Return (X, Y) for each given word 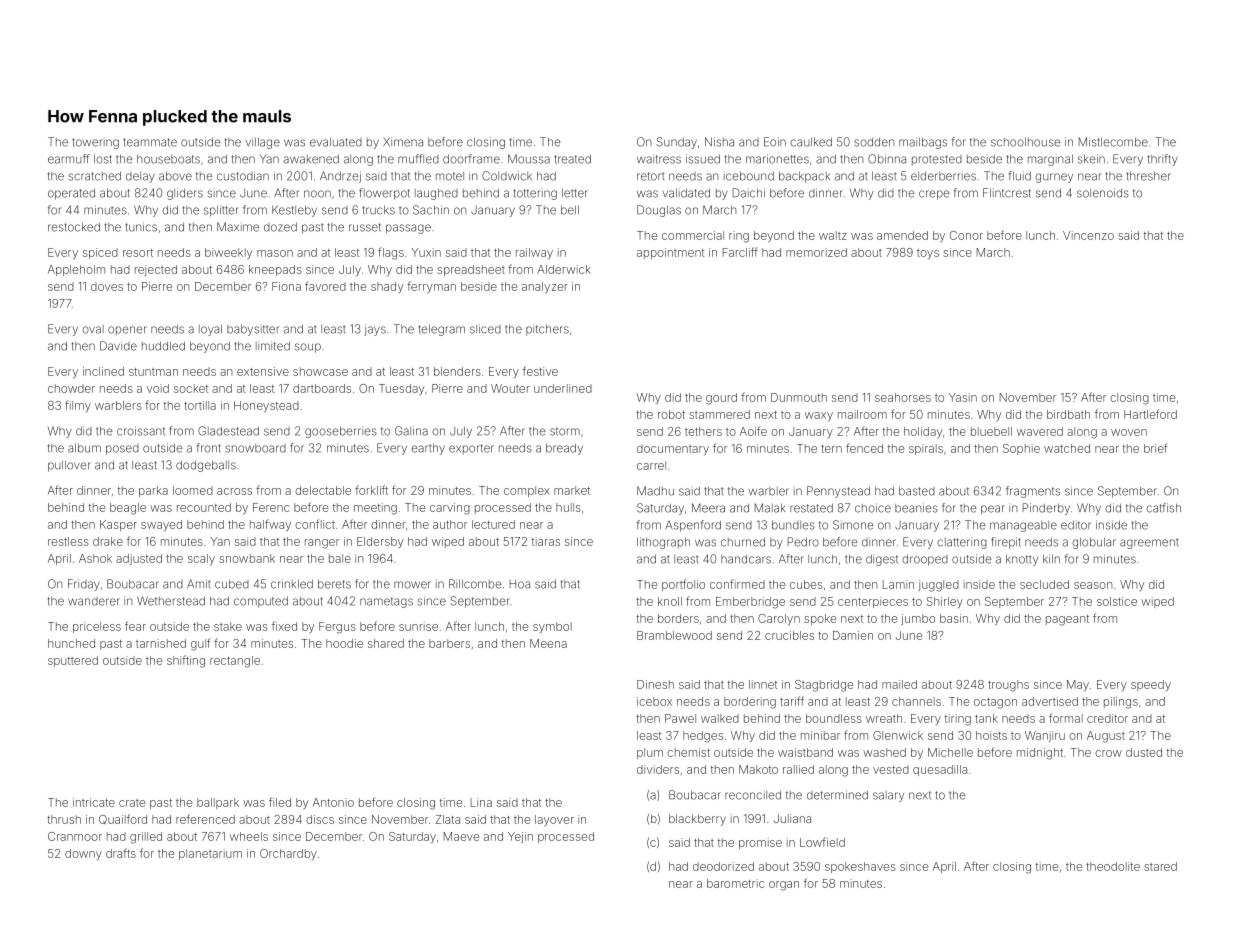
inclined (103, 371)
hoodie (344, 643)
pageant (1067, 620)
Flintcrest (1007, 193)
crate (132, 803)
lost (103, 159)
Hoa (520, 584)
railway (534, 253)
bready (564, 449)
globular (1094, 543)
